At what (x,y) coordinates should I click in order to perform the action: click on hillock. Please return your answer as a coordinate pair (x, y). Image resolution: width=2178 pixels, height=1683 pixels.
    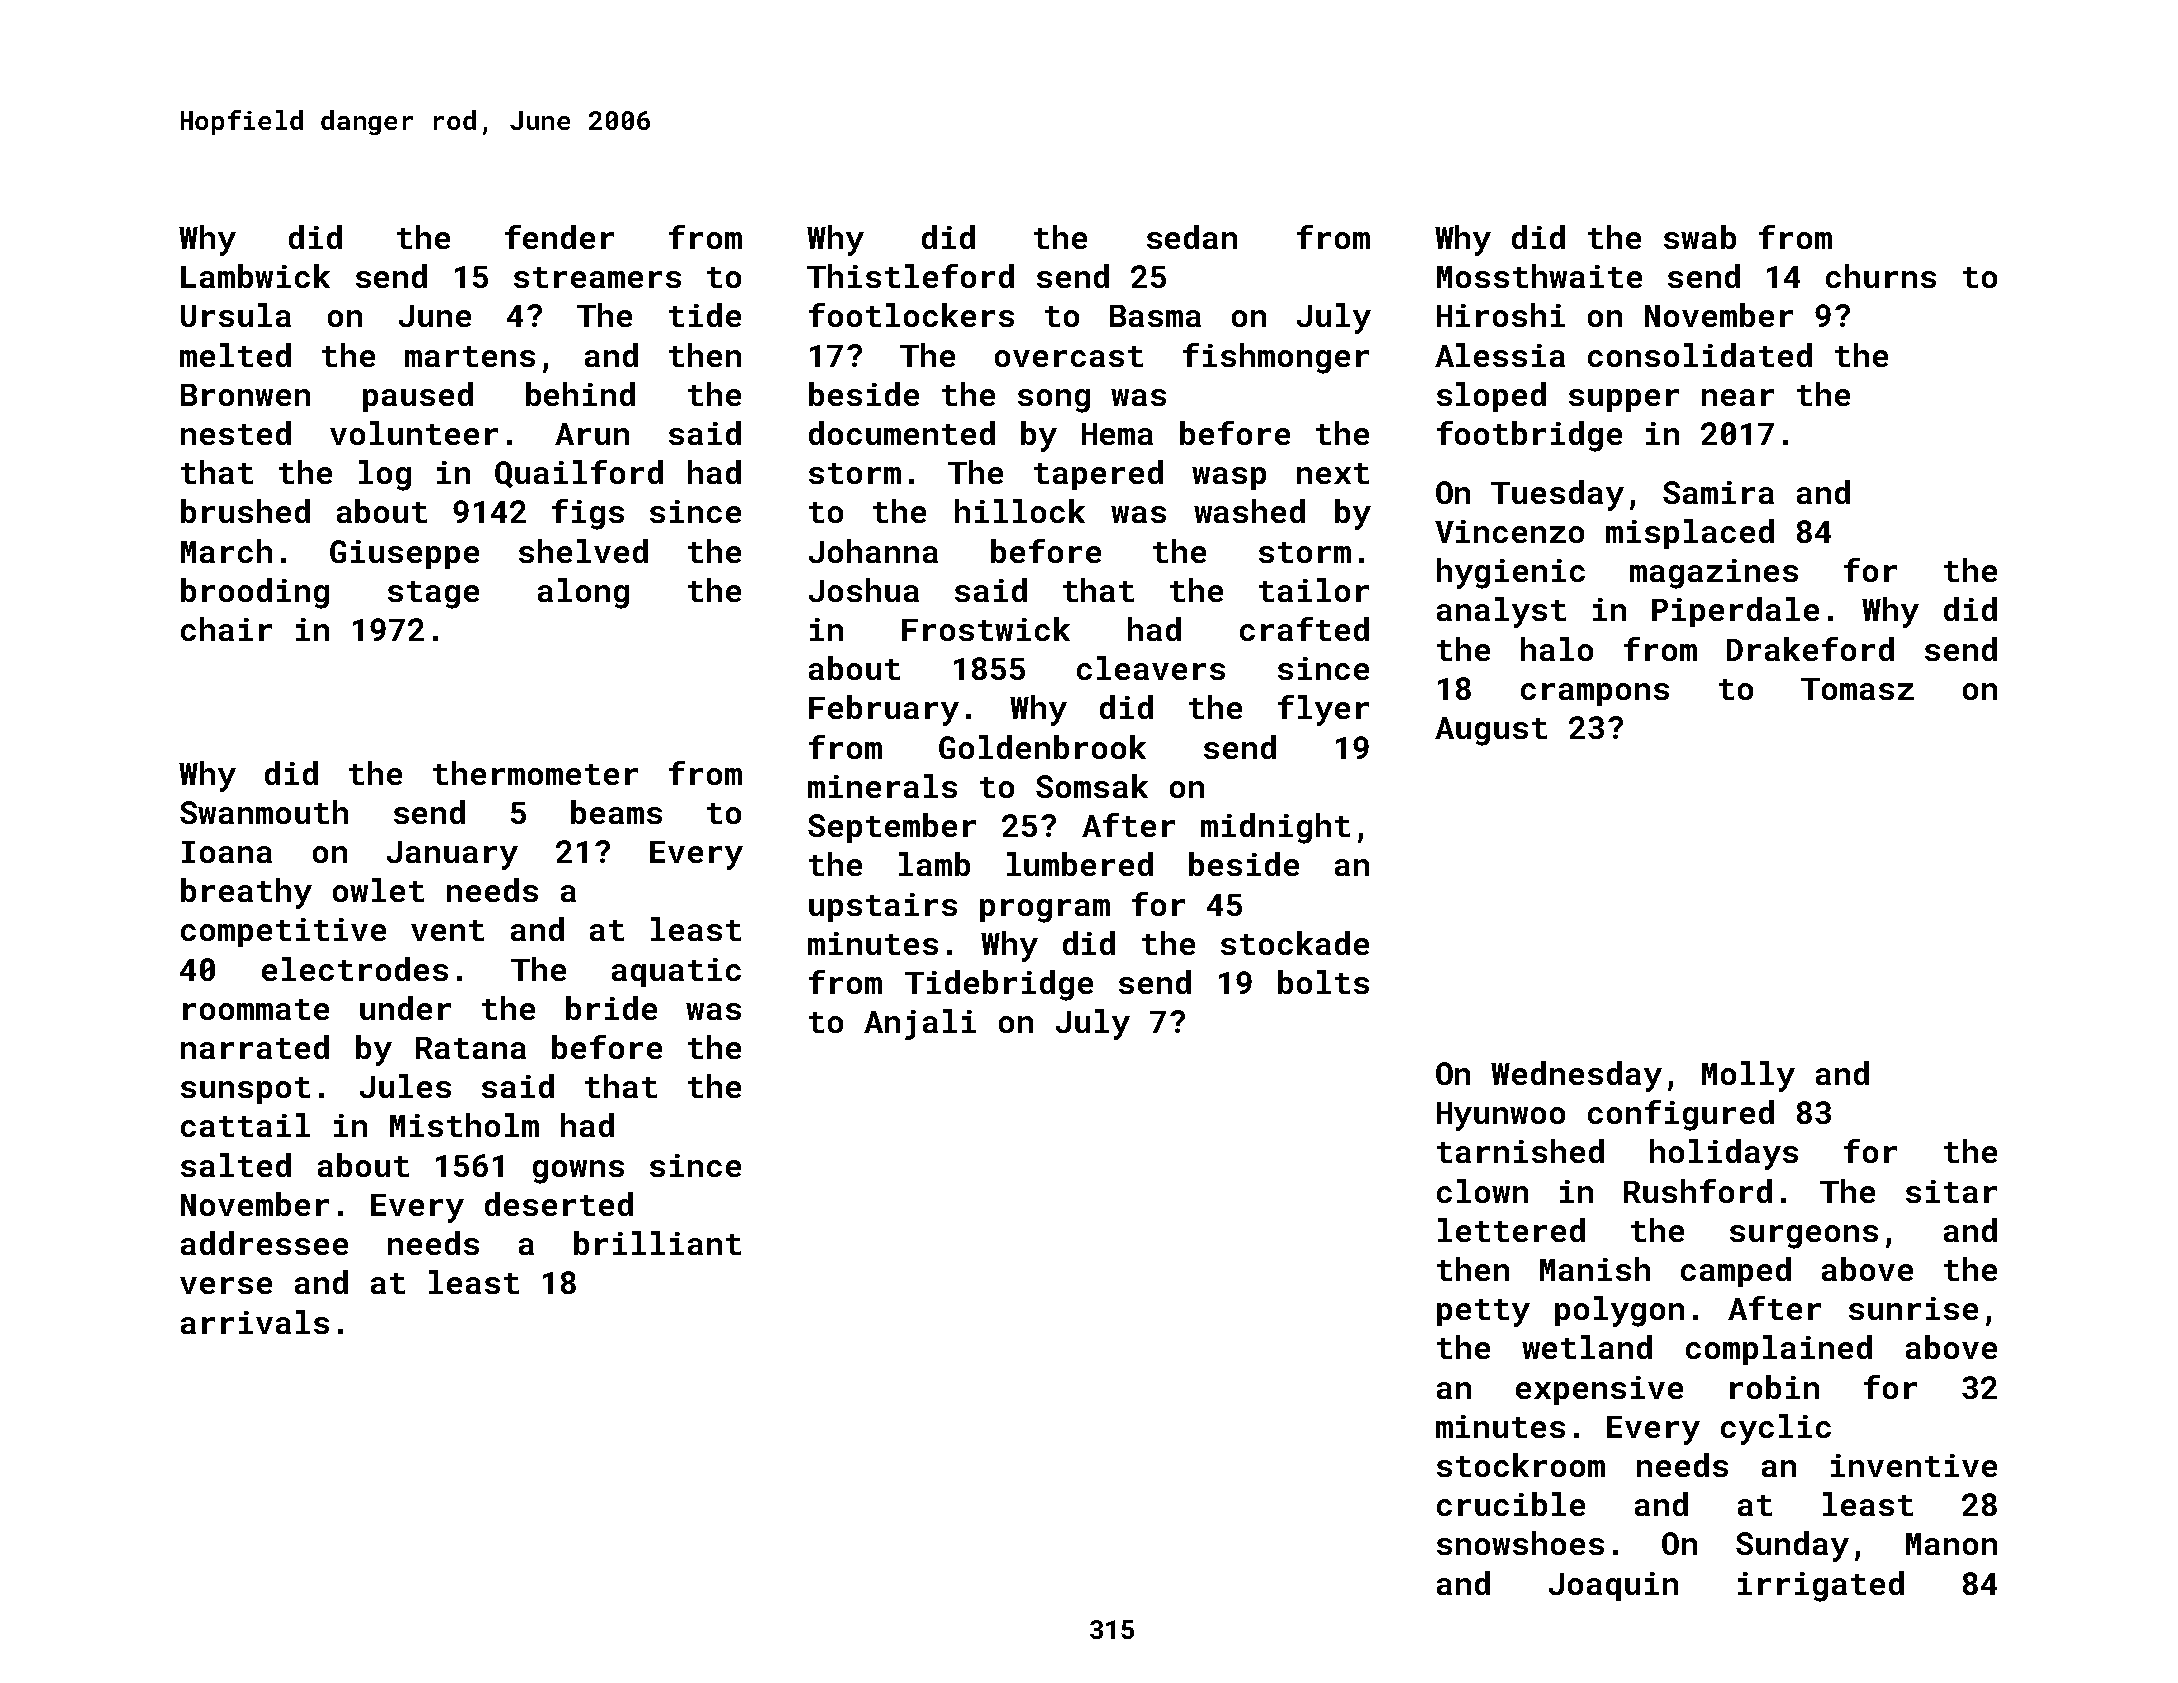
    Looking at the image, I should click on (1020, 511).
